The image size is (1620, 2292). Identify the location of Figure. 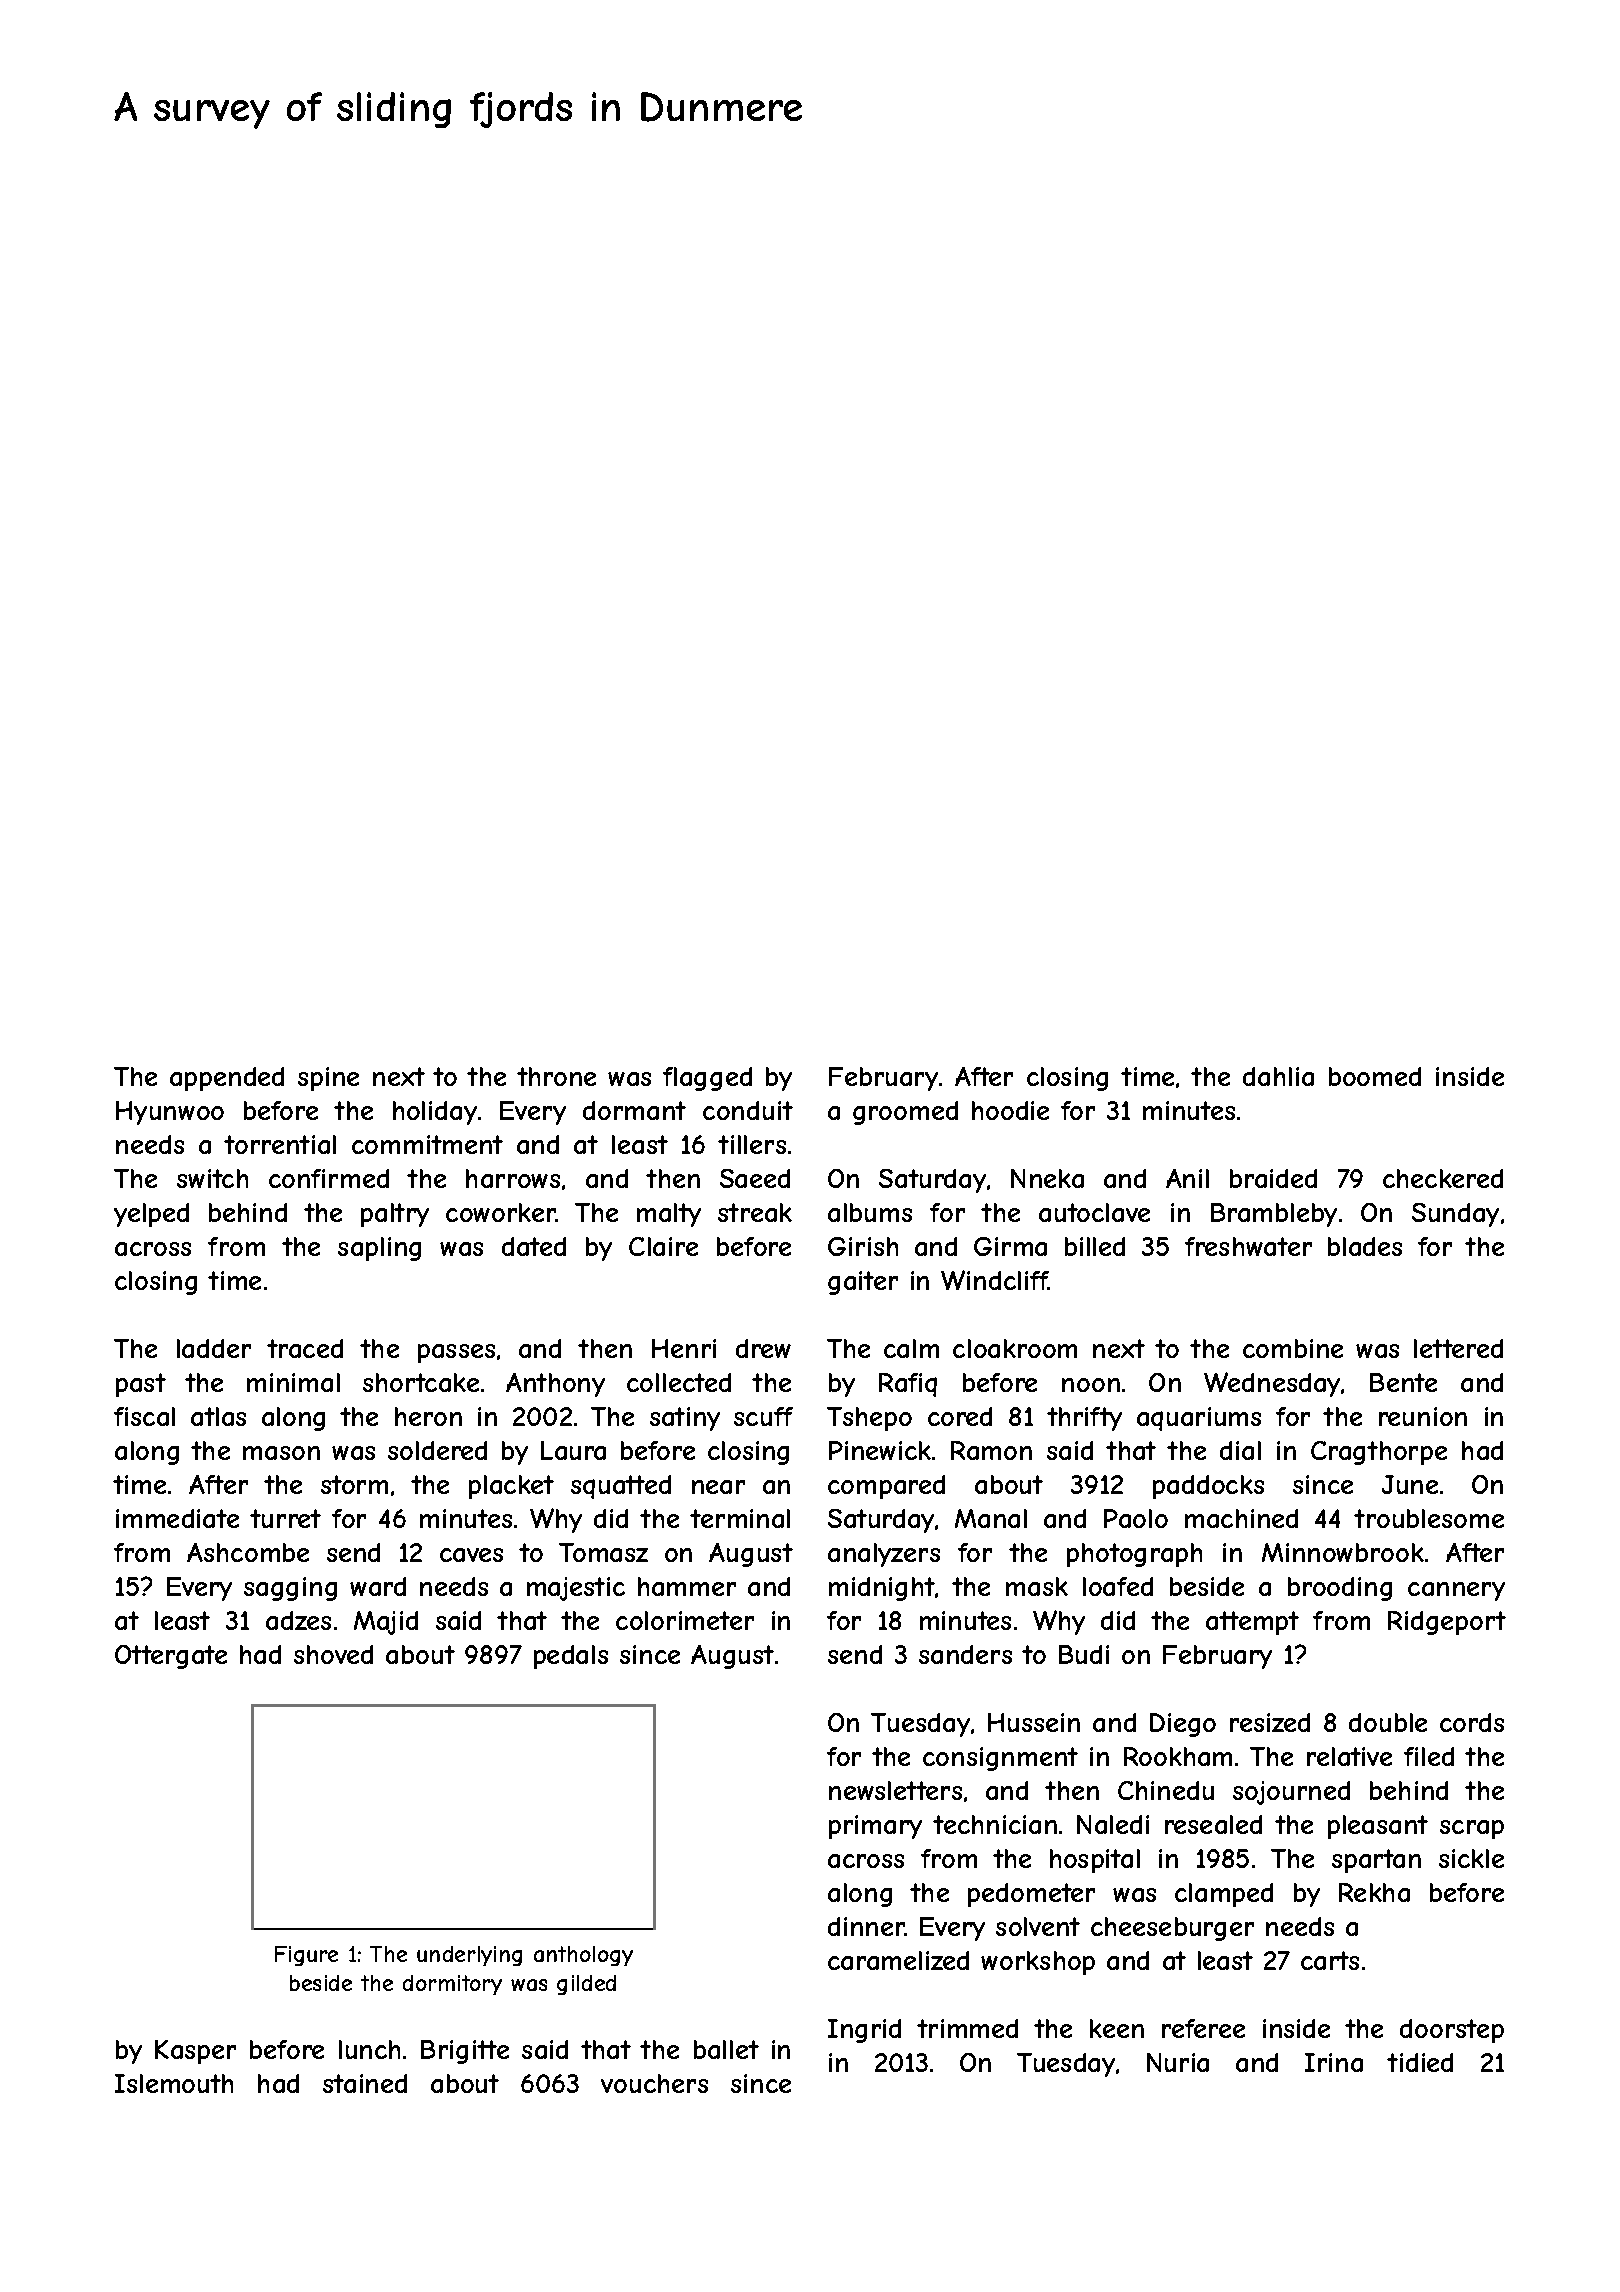
(306, 1956).
